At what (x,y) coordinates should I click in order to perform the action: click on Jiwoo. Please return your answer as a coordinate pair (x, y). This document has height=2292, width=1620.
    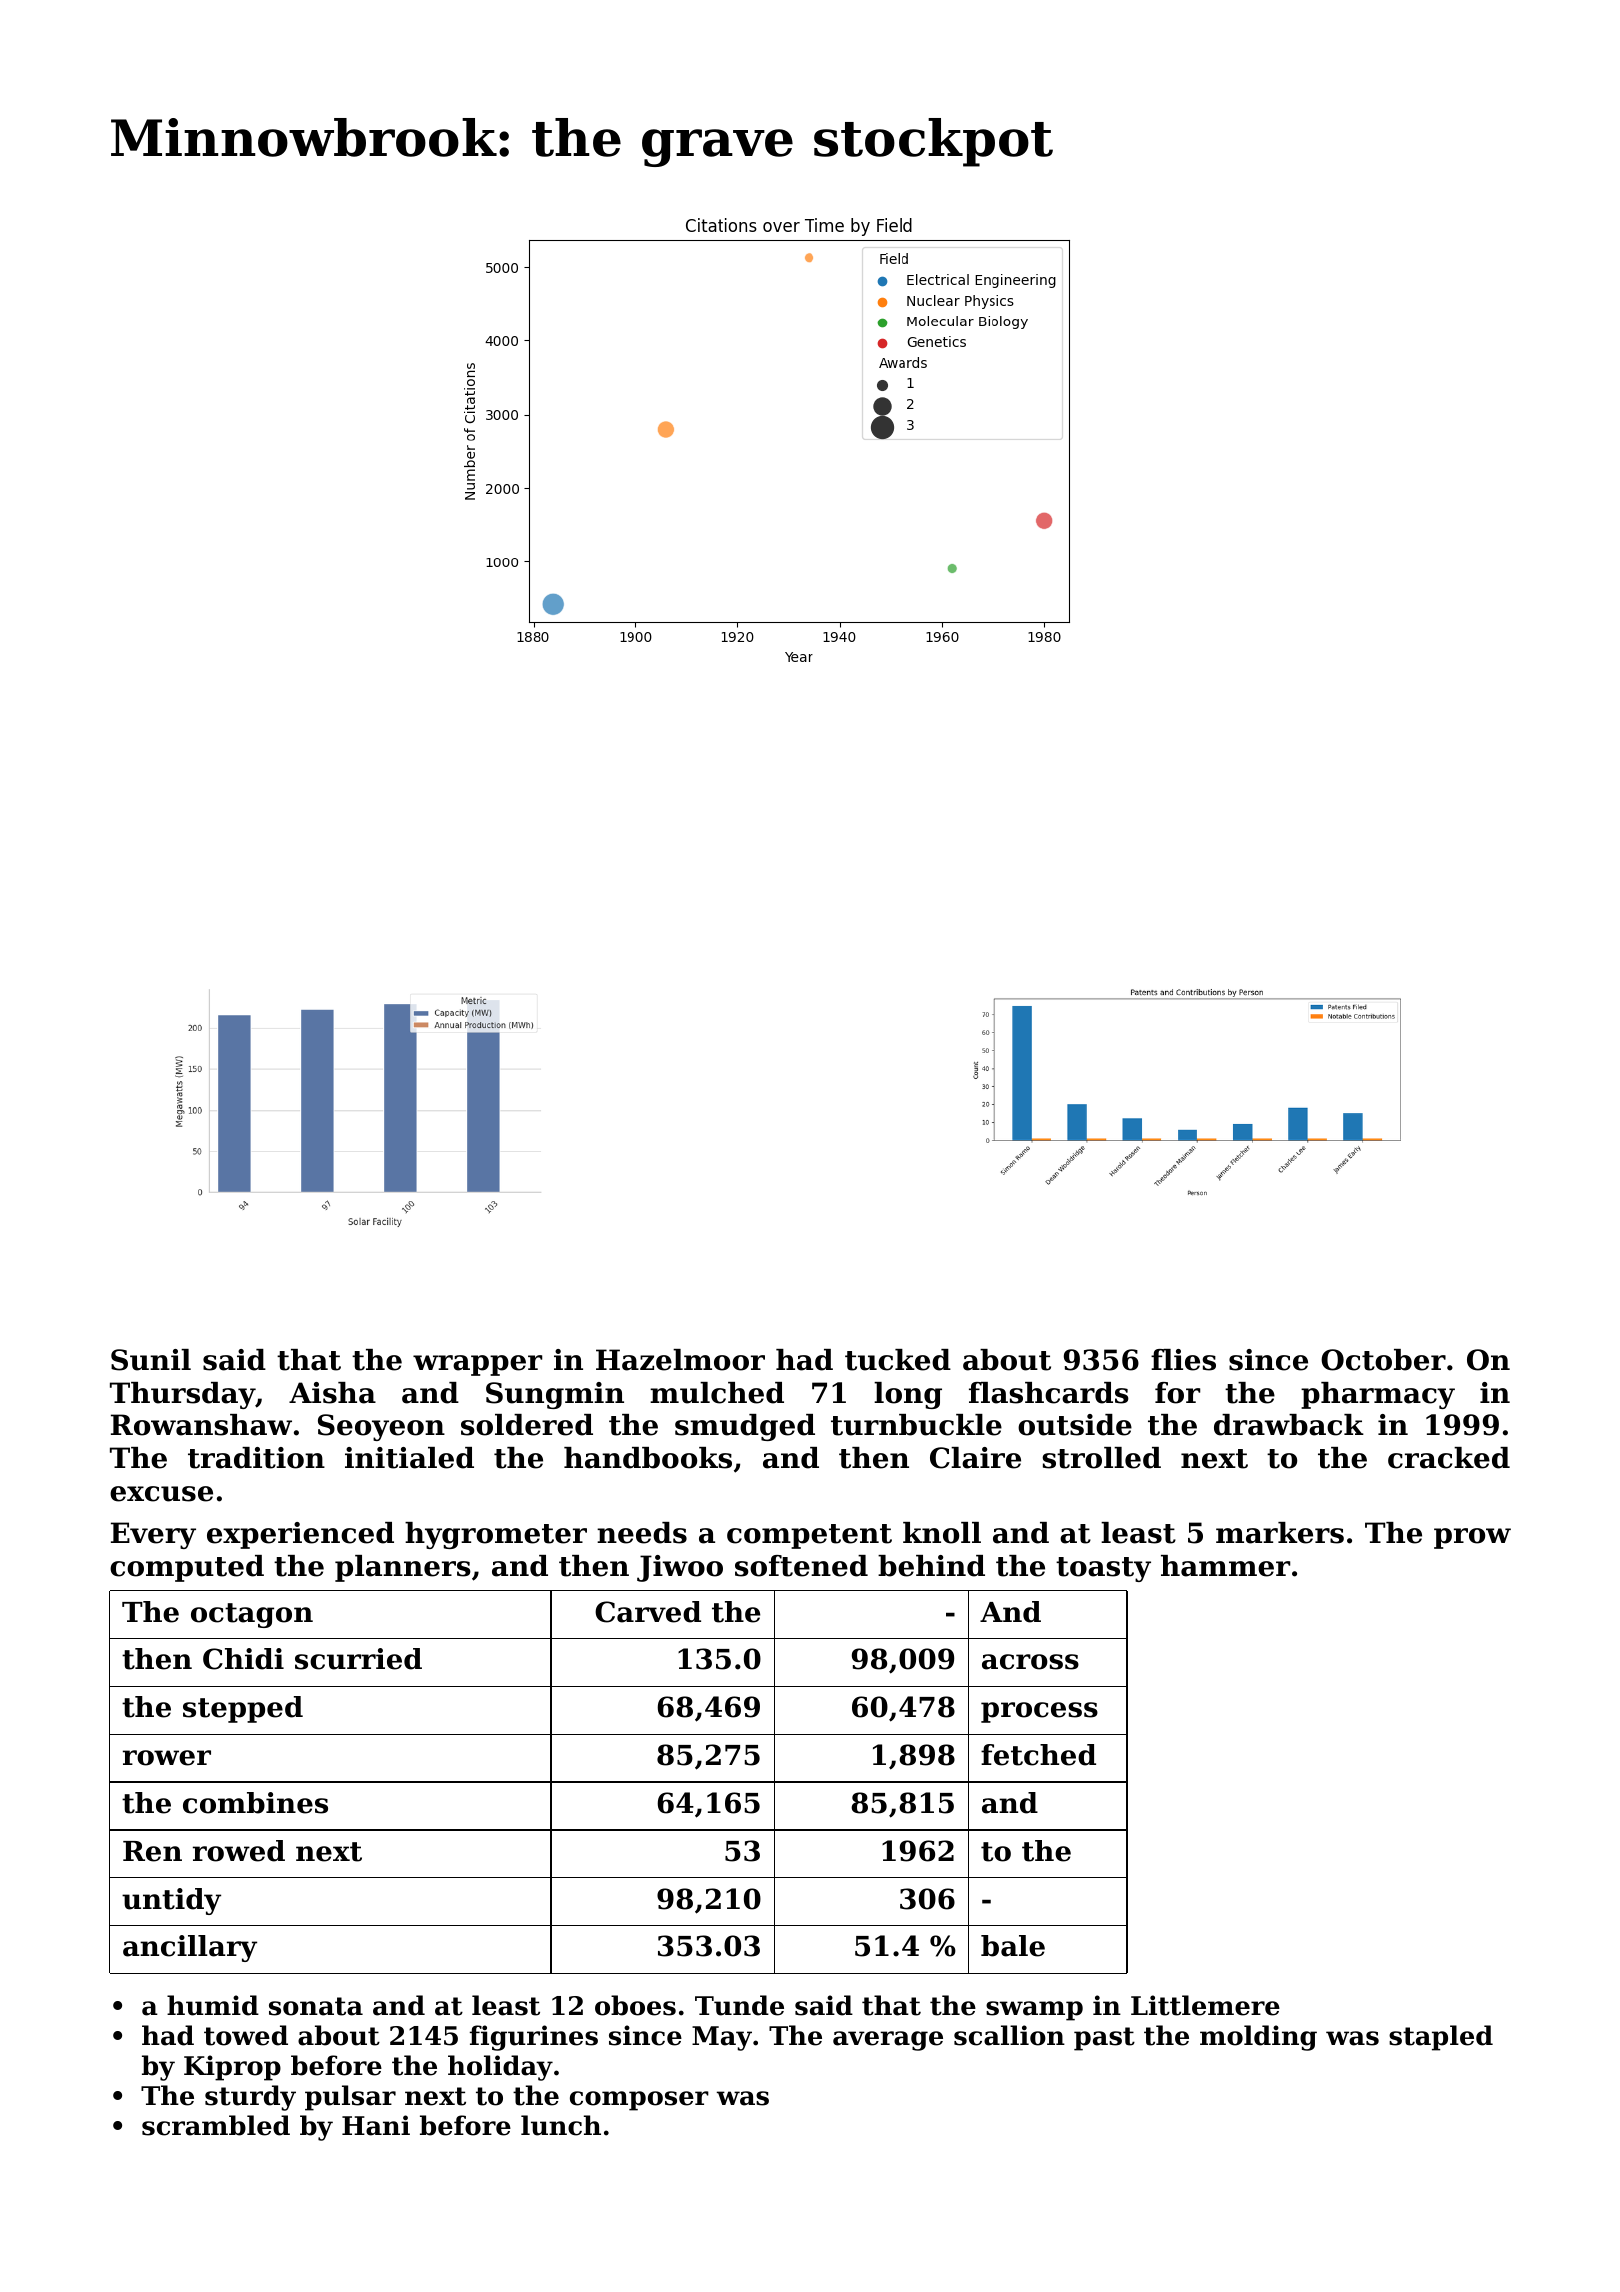
    Looking at the image, I should click on (680, 1568).
